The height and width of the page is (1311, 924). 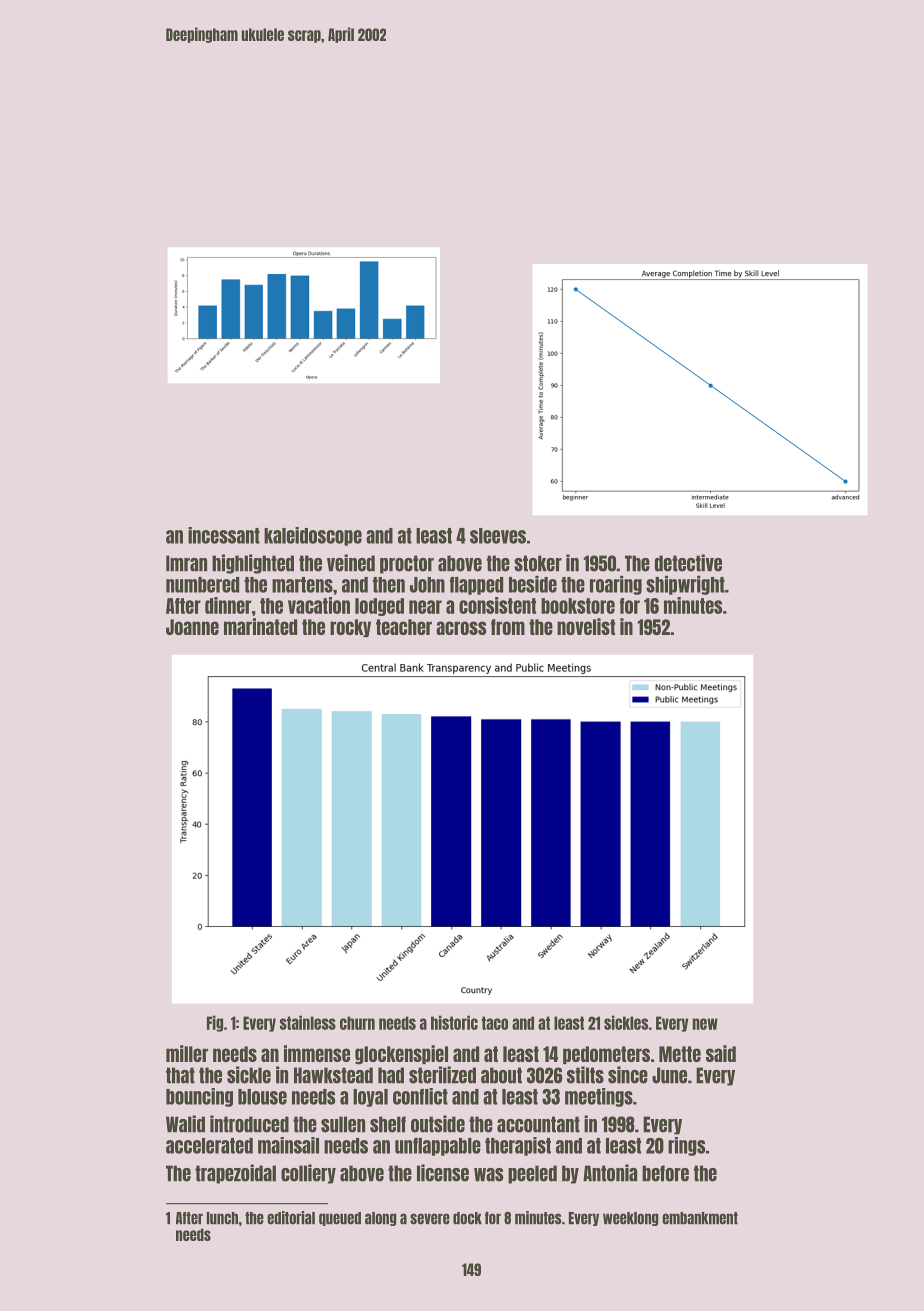 I want to click on marinated, so click(x=260, y=626).
